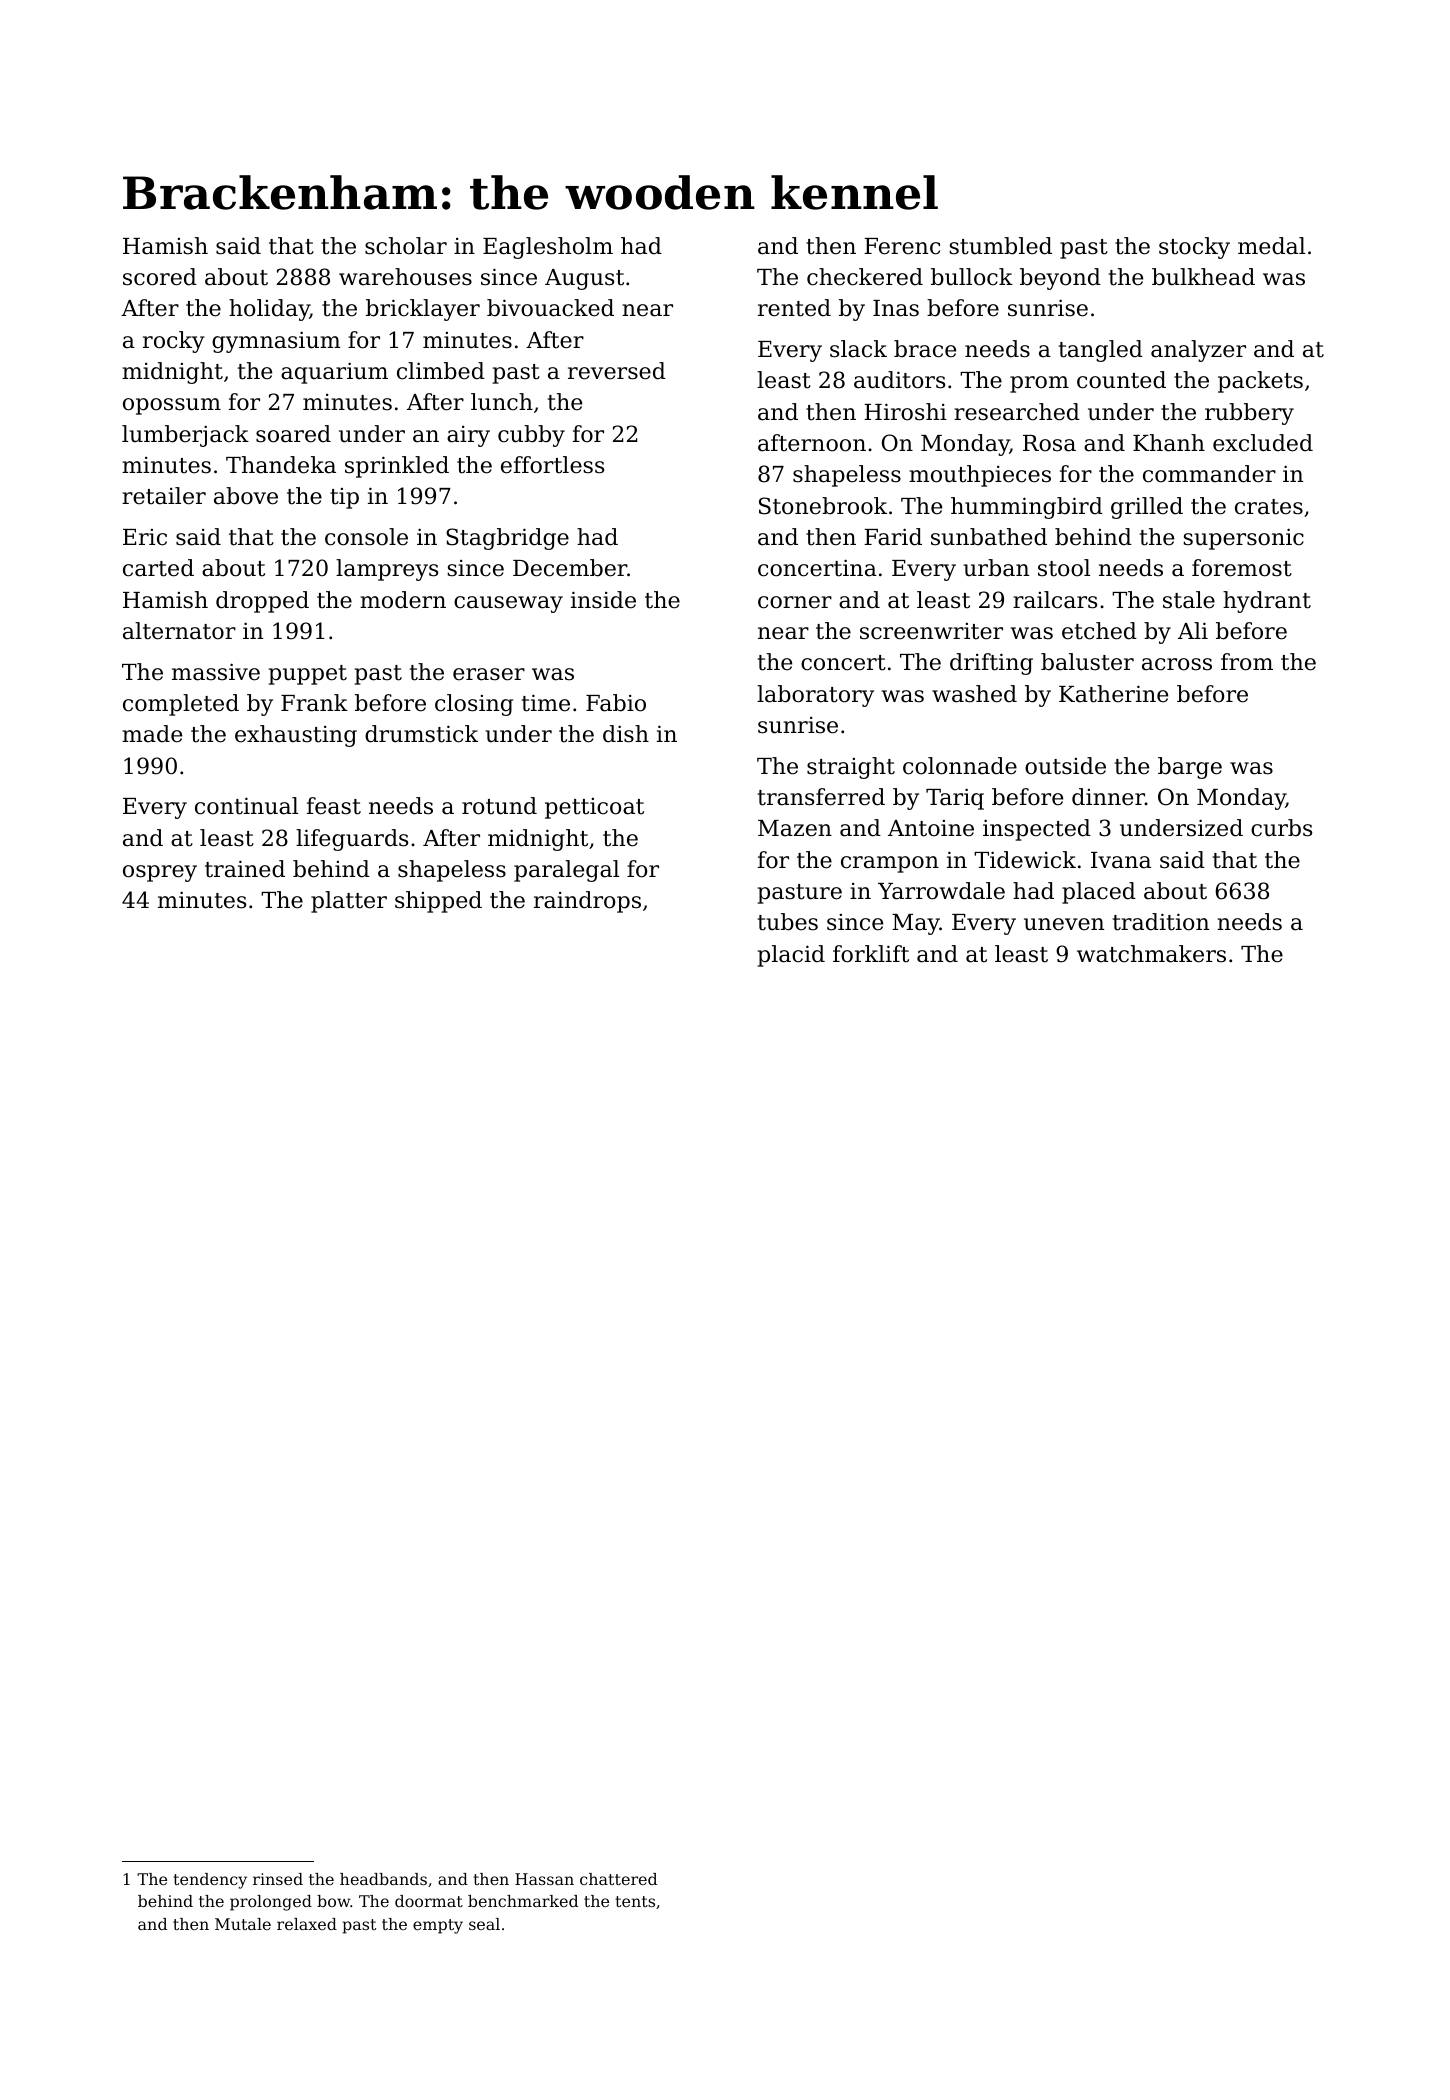 The image size is (1450, 2100). What do you see at coordinates (902, 246) in the image?
I see `Ferenc` at bounding box center [902, 246].
